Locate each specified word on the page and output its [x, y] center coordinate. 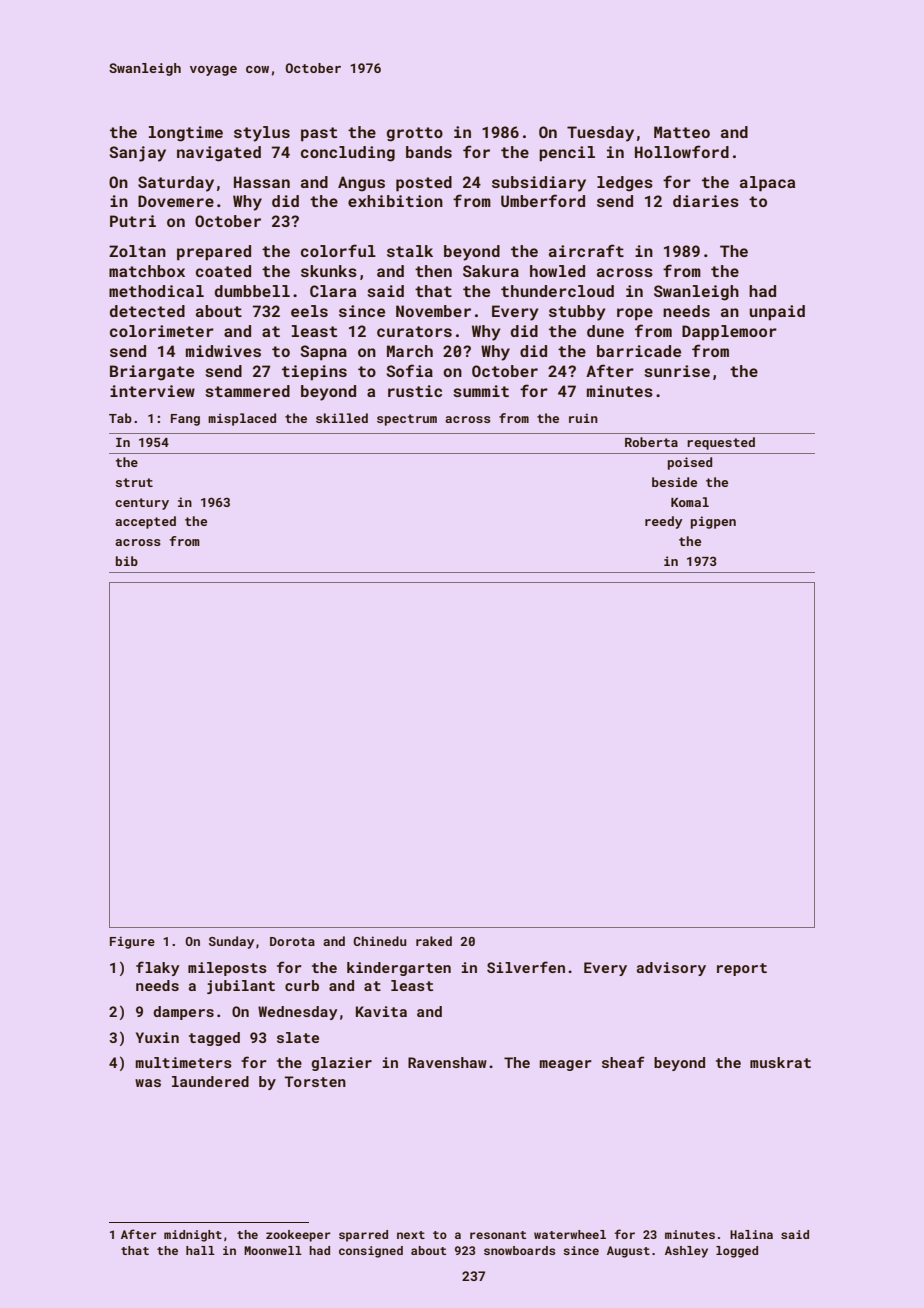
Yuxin [157, 1037]
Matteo [682, 132]
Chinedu [380, 941]
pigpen [713, 522]
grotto [415, 134]
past [319, 134]
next [411, 1235]
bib [127, 561]
